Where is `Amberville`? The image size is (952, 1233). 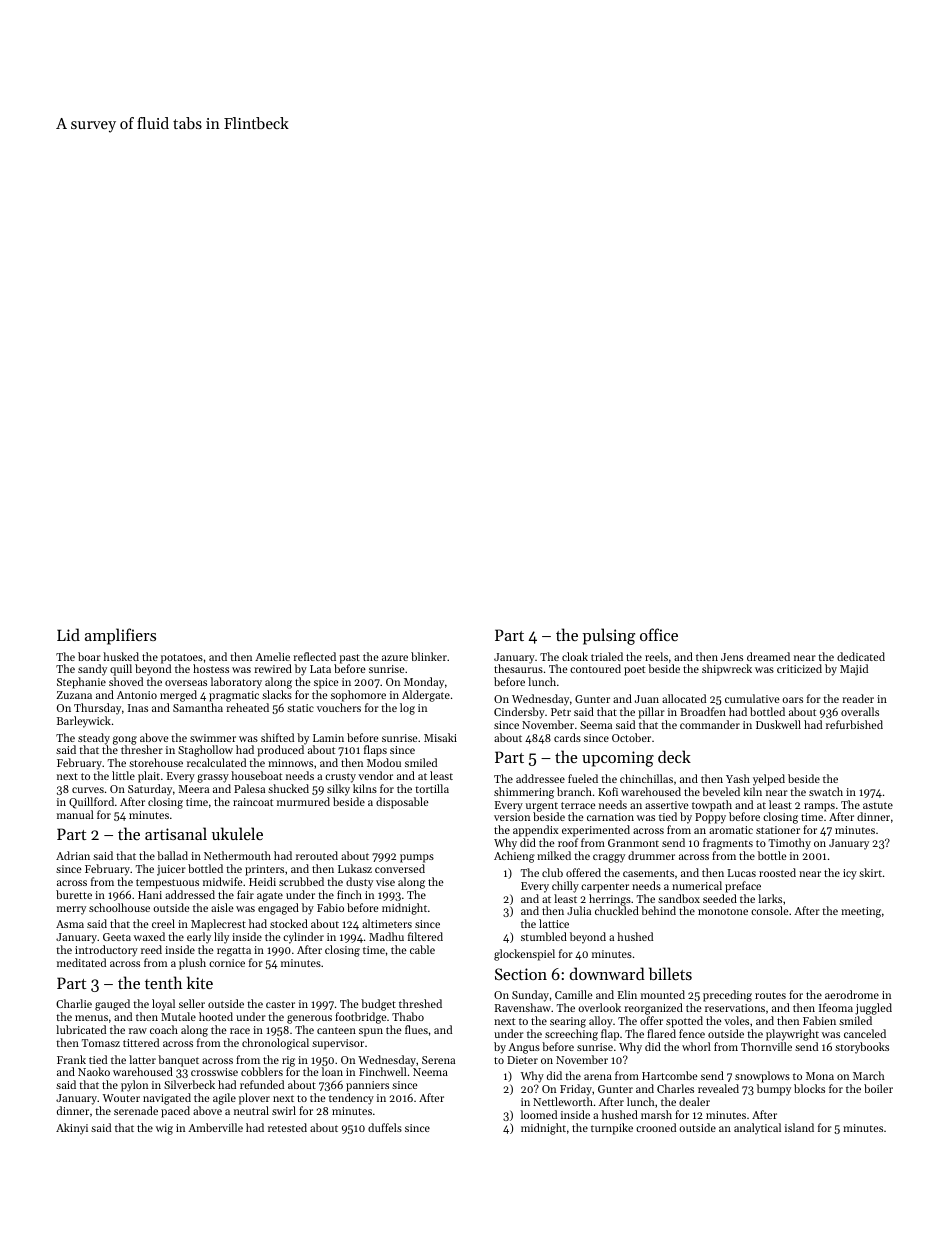
Amberville is located at coordinates (215, 1127).
